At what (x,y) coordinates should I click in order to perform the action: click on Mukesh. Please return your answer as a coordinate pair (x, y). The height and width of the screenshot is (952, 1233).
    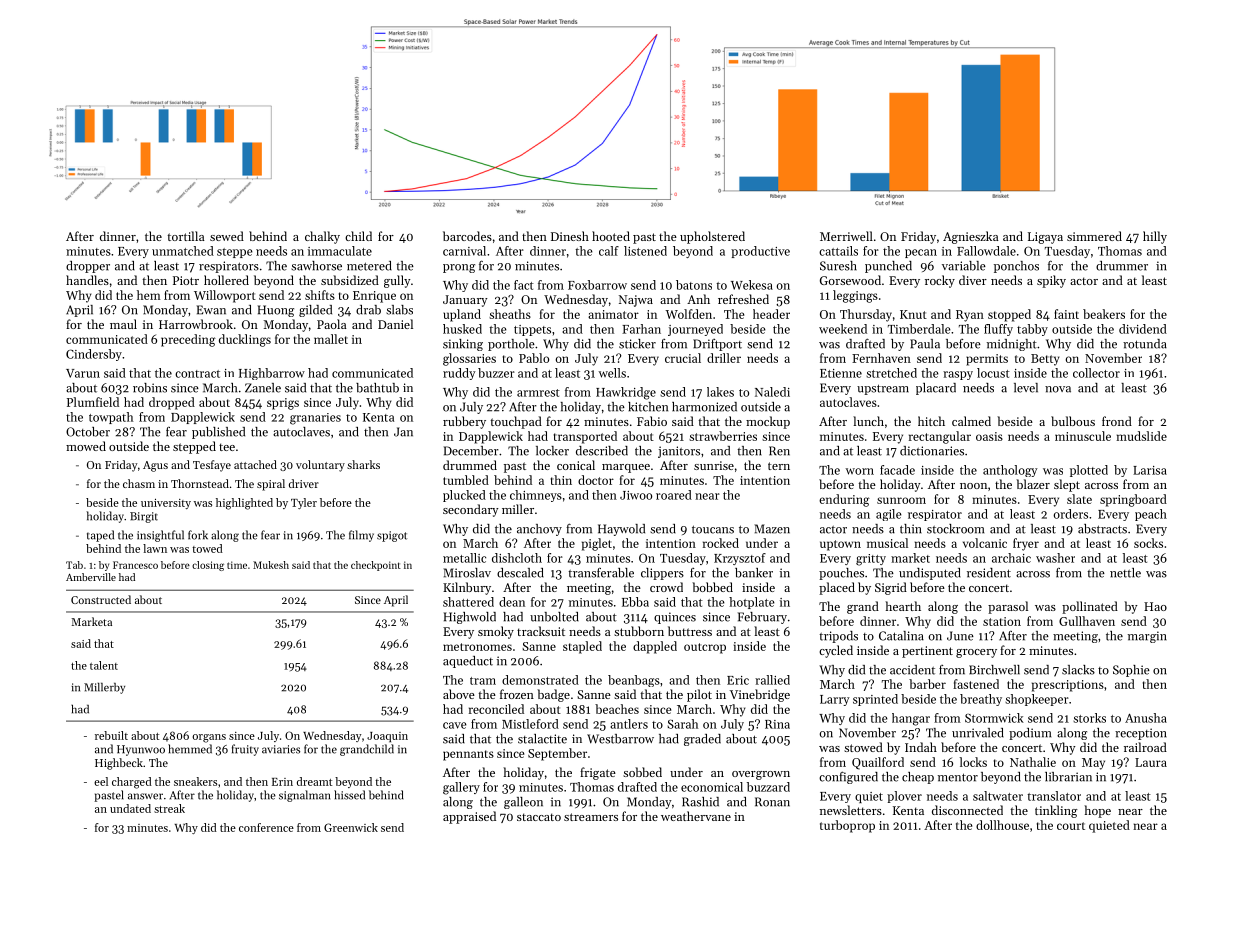
    Looking at the image, I should click on (271, 565).
